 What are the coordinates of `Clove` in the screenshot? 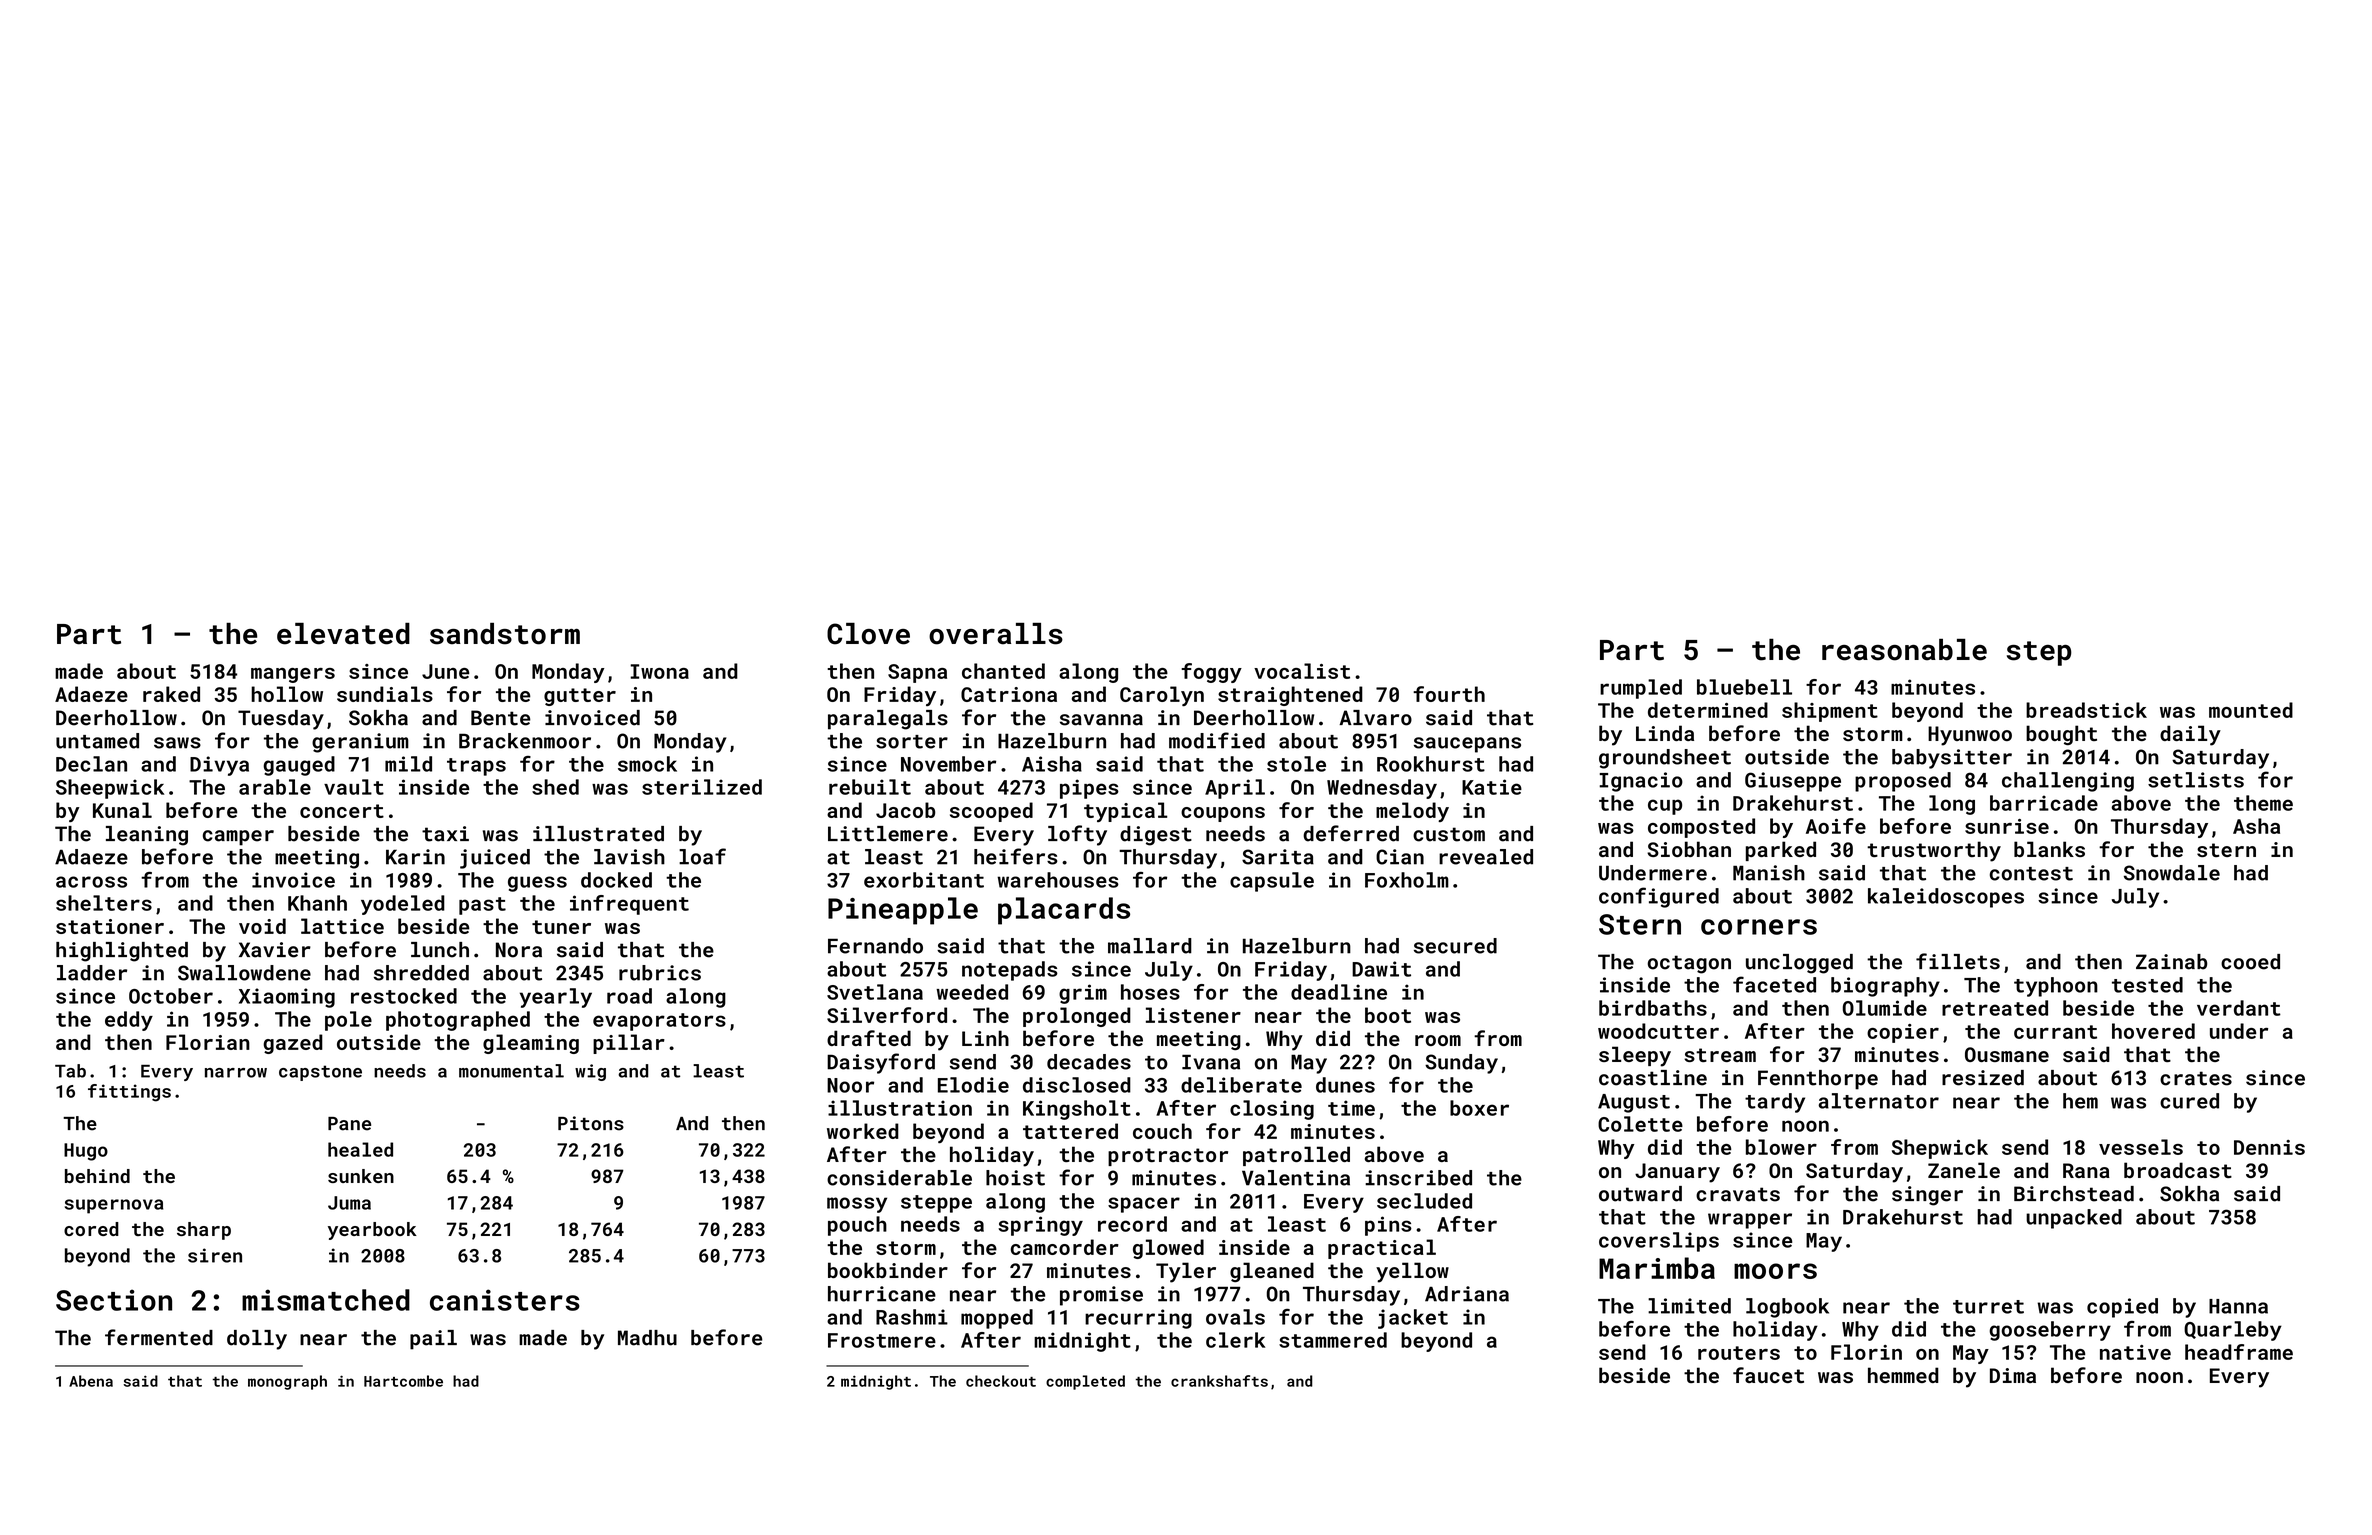 It's located at (868, 634).
